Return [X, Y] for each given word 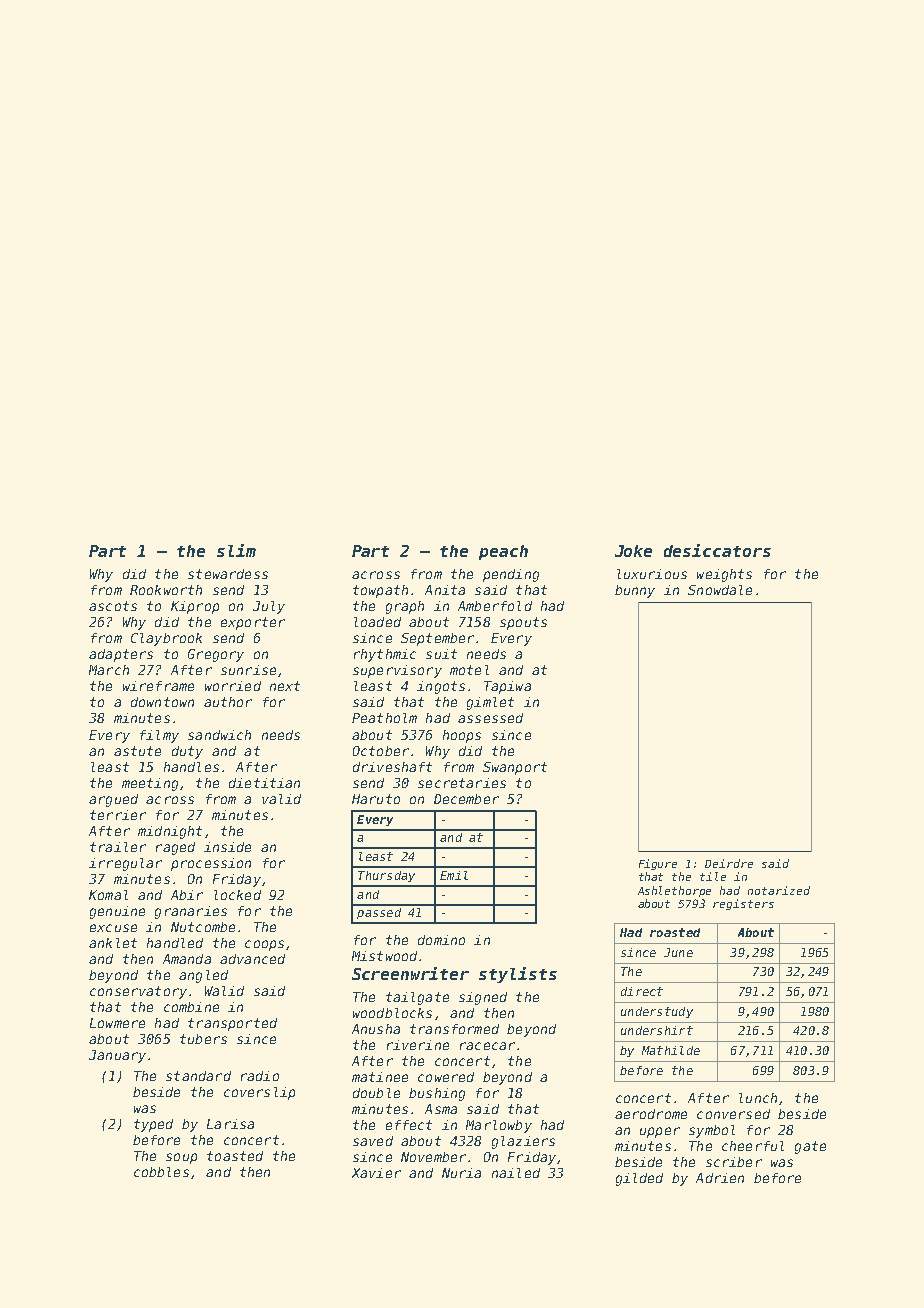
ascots [113, 606]
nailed [516, 1173]
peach [503, 552]
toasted [235, 1156]
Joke [633, 551]
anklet [113, 943]
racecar [487, 1046]
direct [642, 991]
